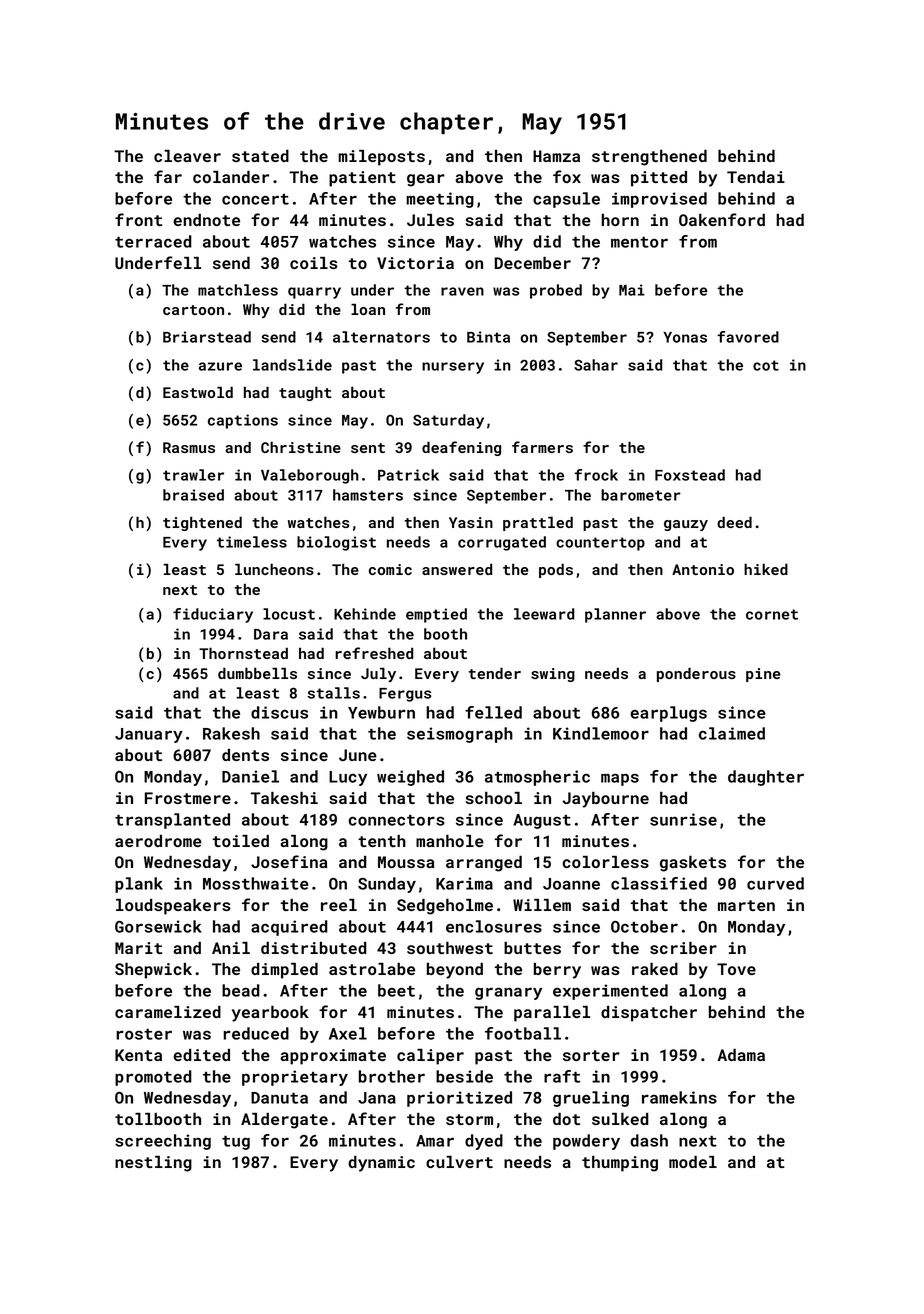 This screenshot has width=924, height=1314. Describe the element at coordinates (556, 156) in the screenshot. I see `Hamza` at that location.
